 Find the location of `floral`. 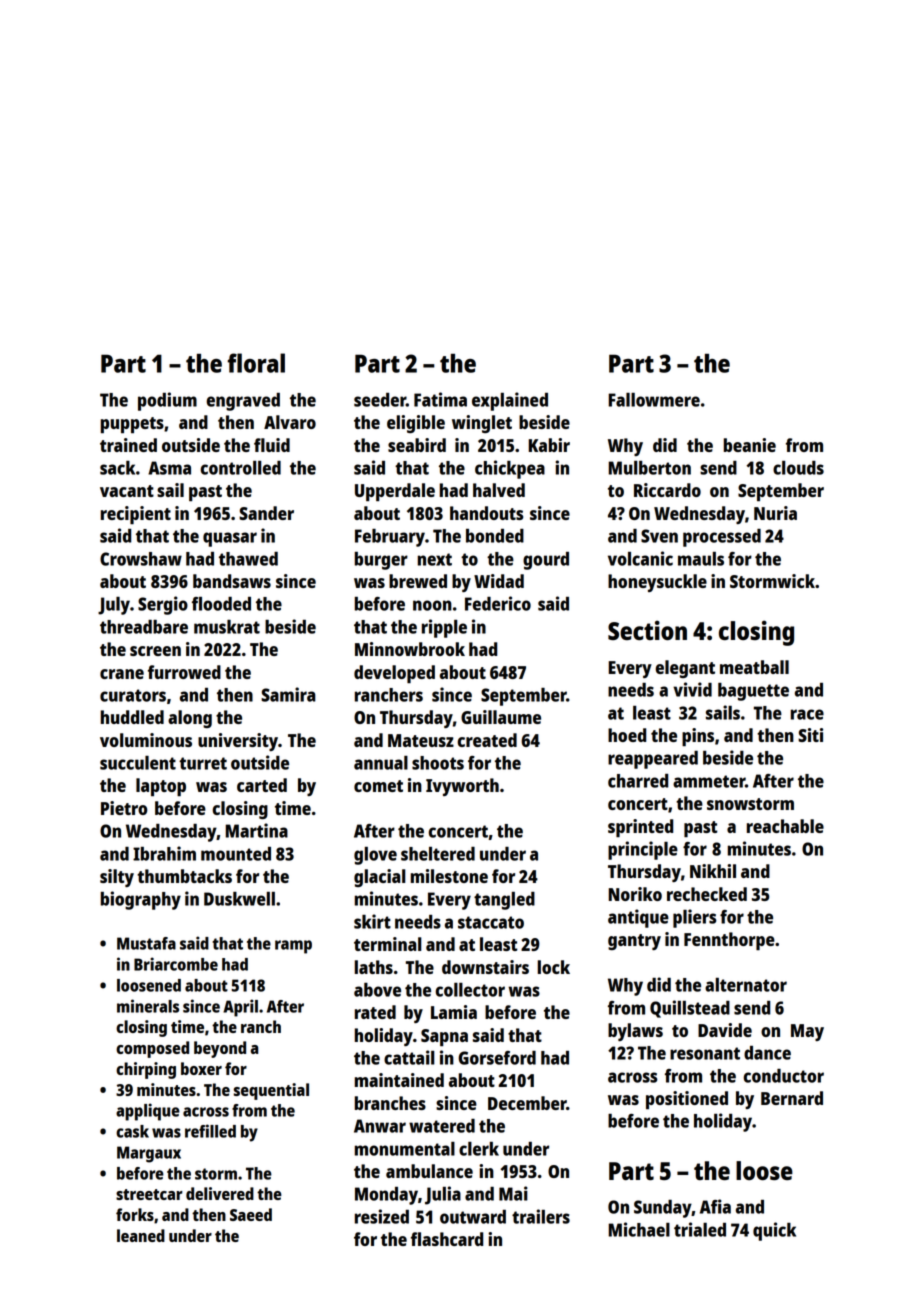

floral is located at coordinates (256, 363).
